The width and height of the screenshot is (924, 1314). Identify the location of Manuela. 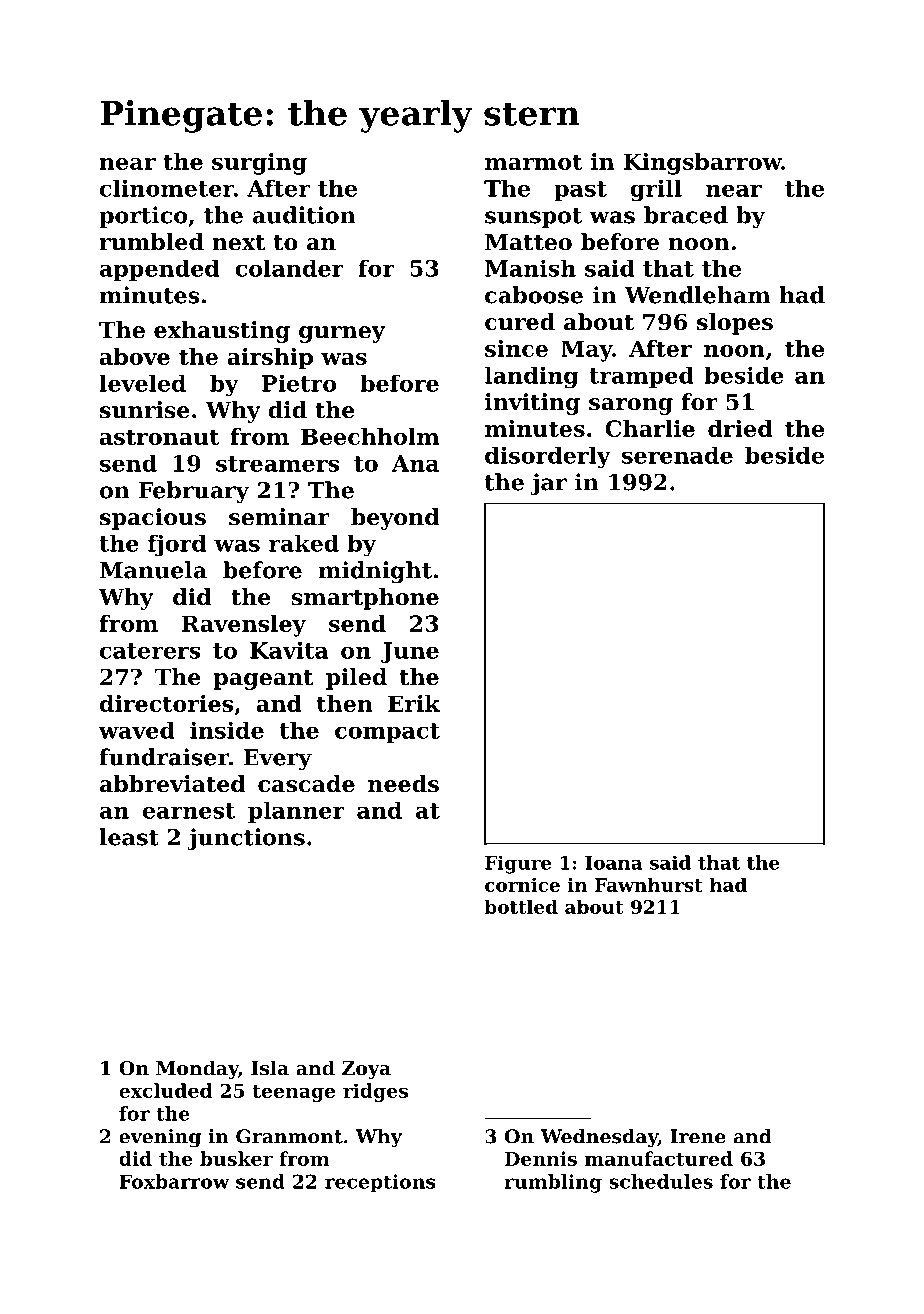
(153, 570).
